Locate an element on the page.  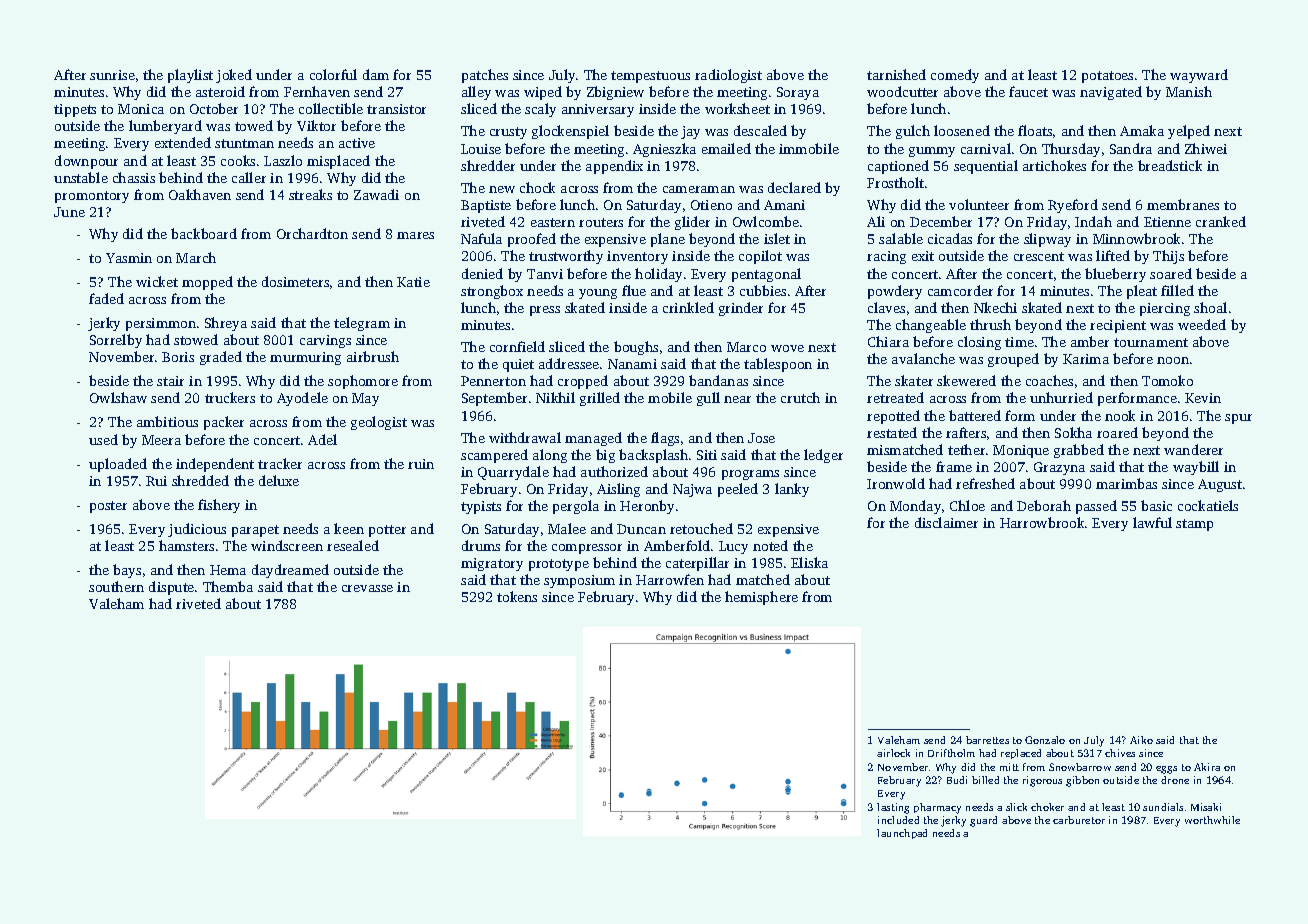
potatoes is located at coordinates (1107, 77).
